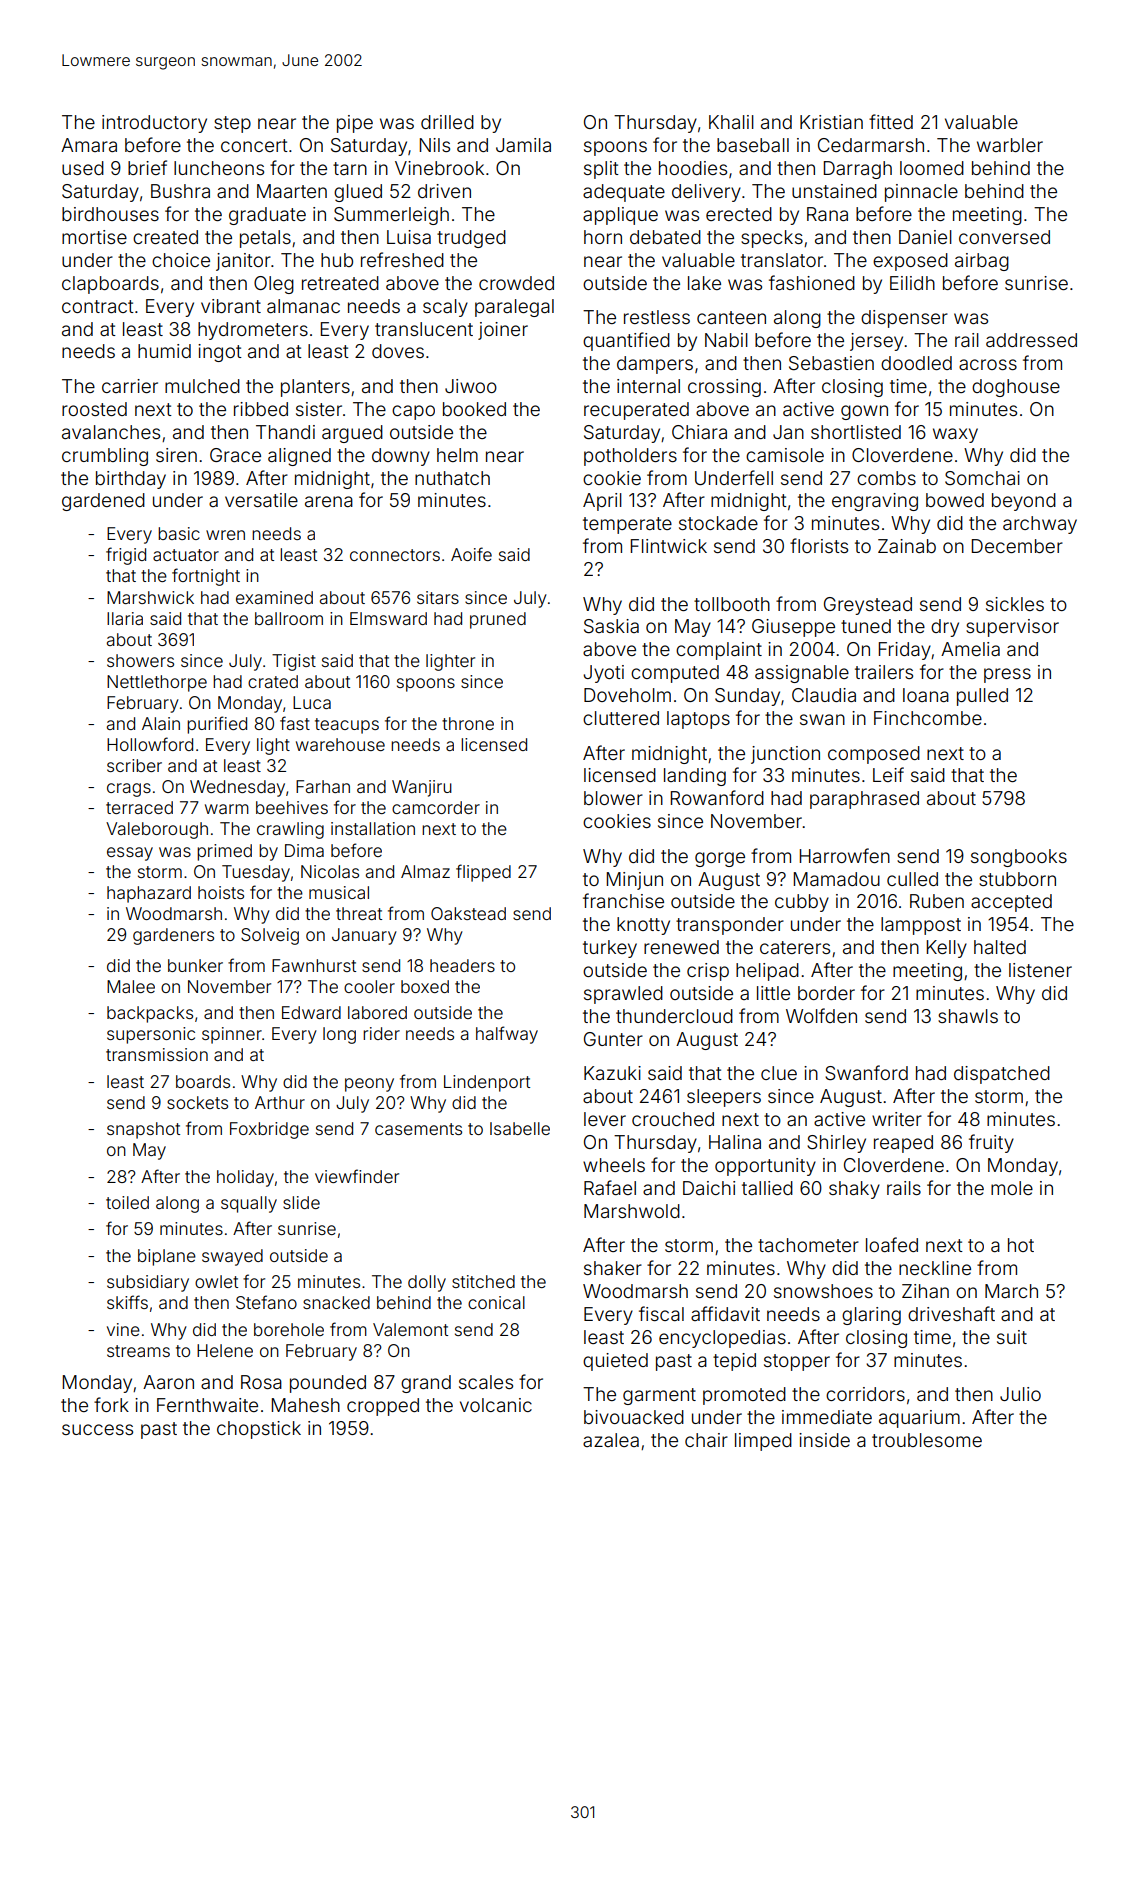 The image size is (1140, 1878). What do you see at coordinates (951, 1313) in the document?
I see `driveshaft` at bounding box center [951, 1313].
